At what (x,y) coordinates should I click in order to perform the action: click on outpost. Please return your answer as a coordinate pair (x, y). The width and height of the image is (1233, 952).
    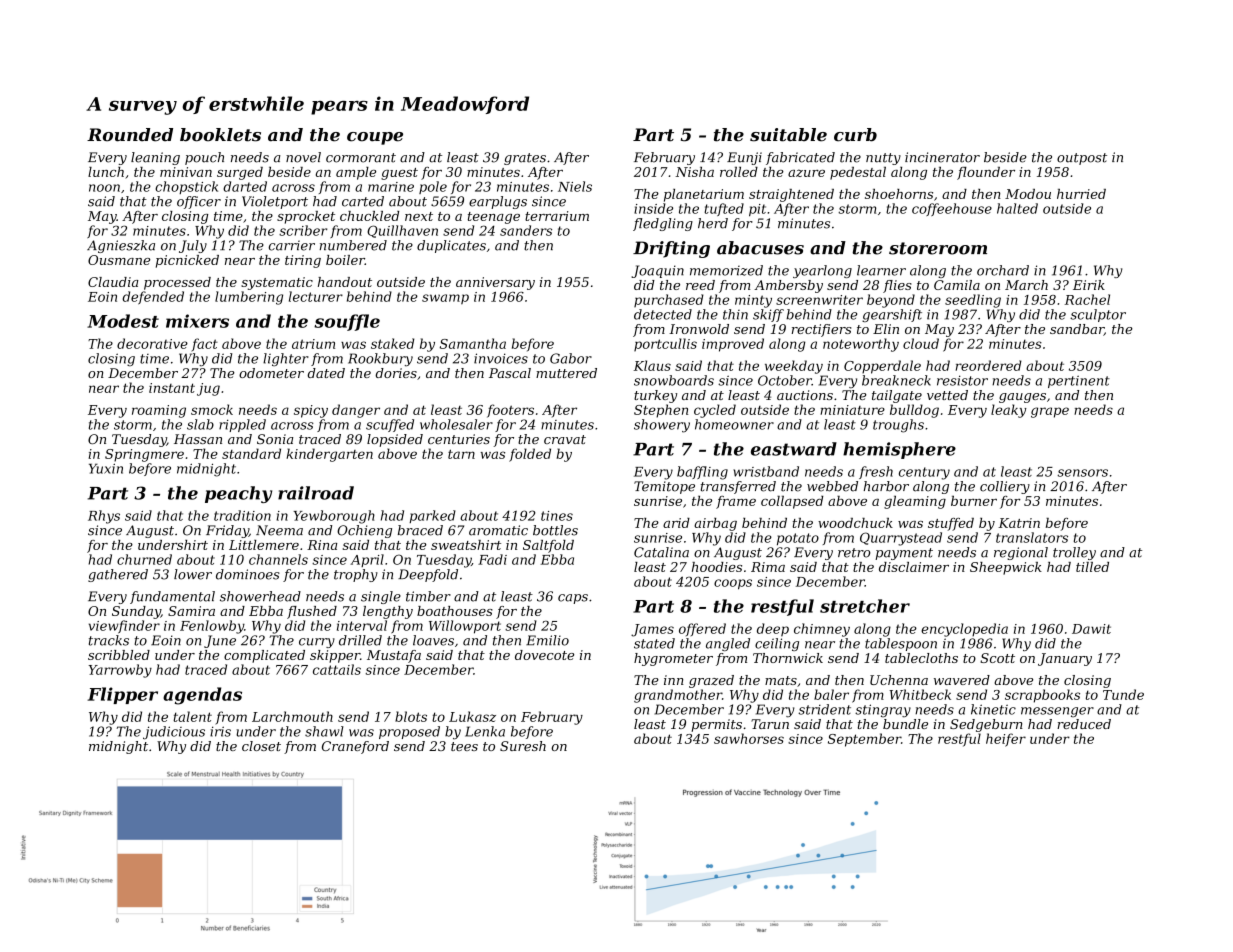
    Looking at the image, I should click on (1082, 159).
